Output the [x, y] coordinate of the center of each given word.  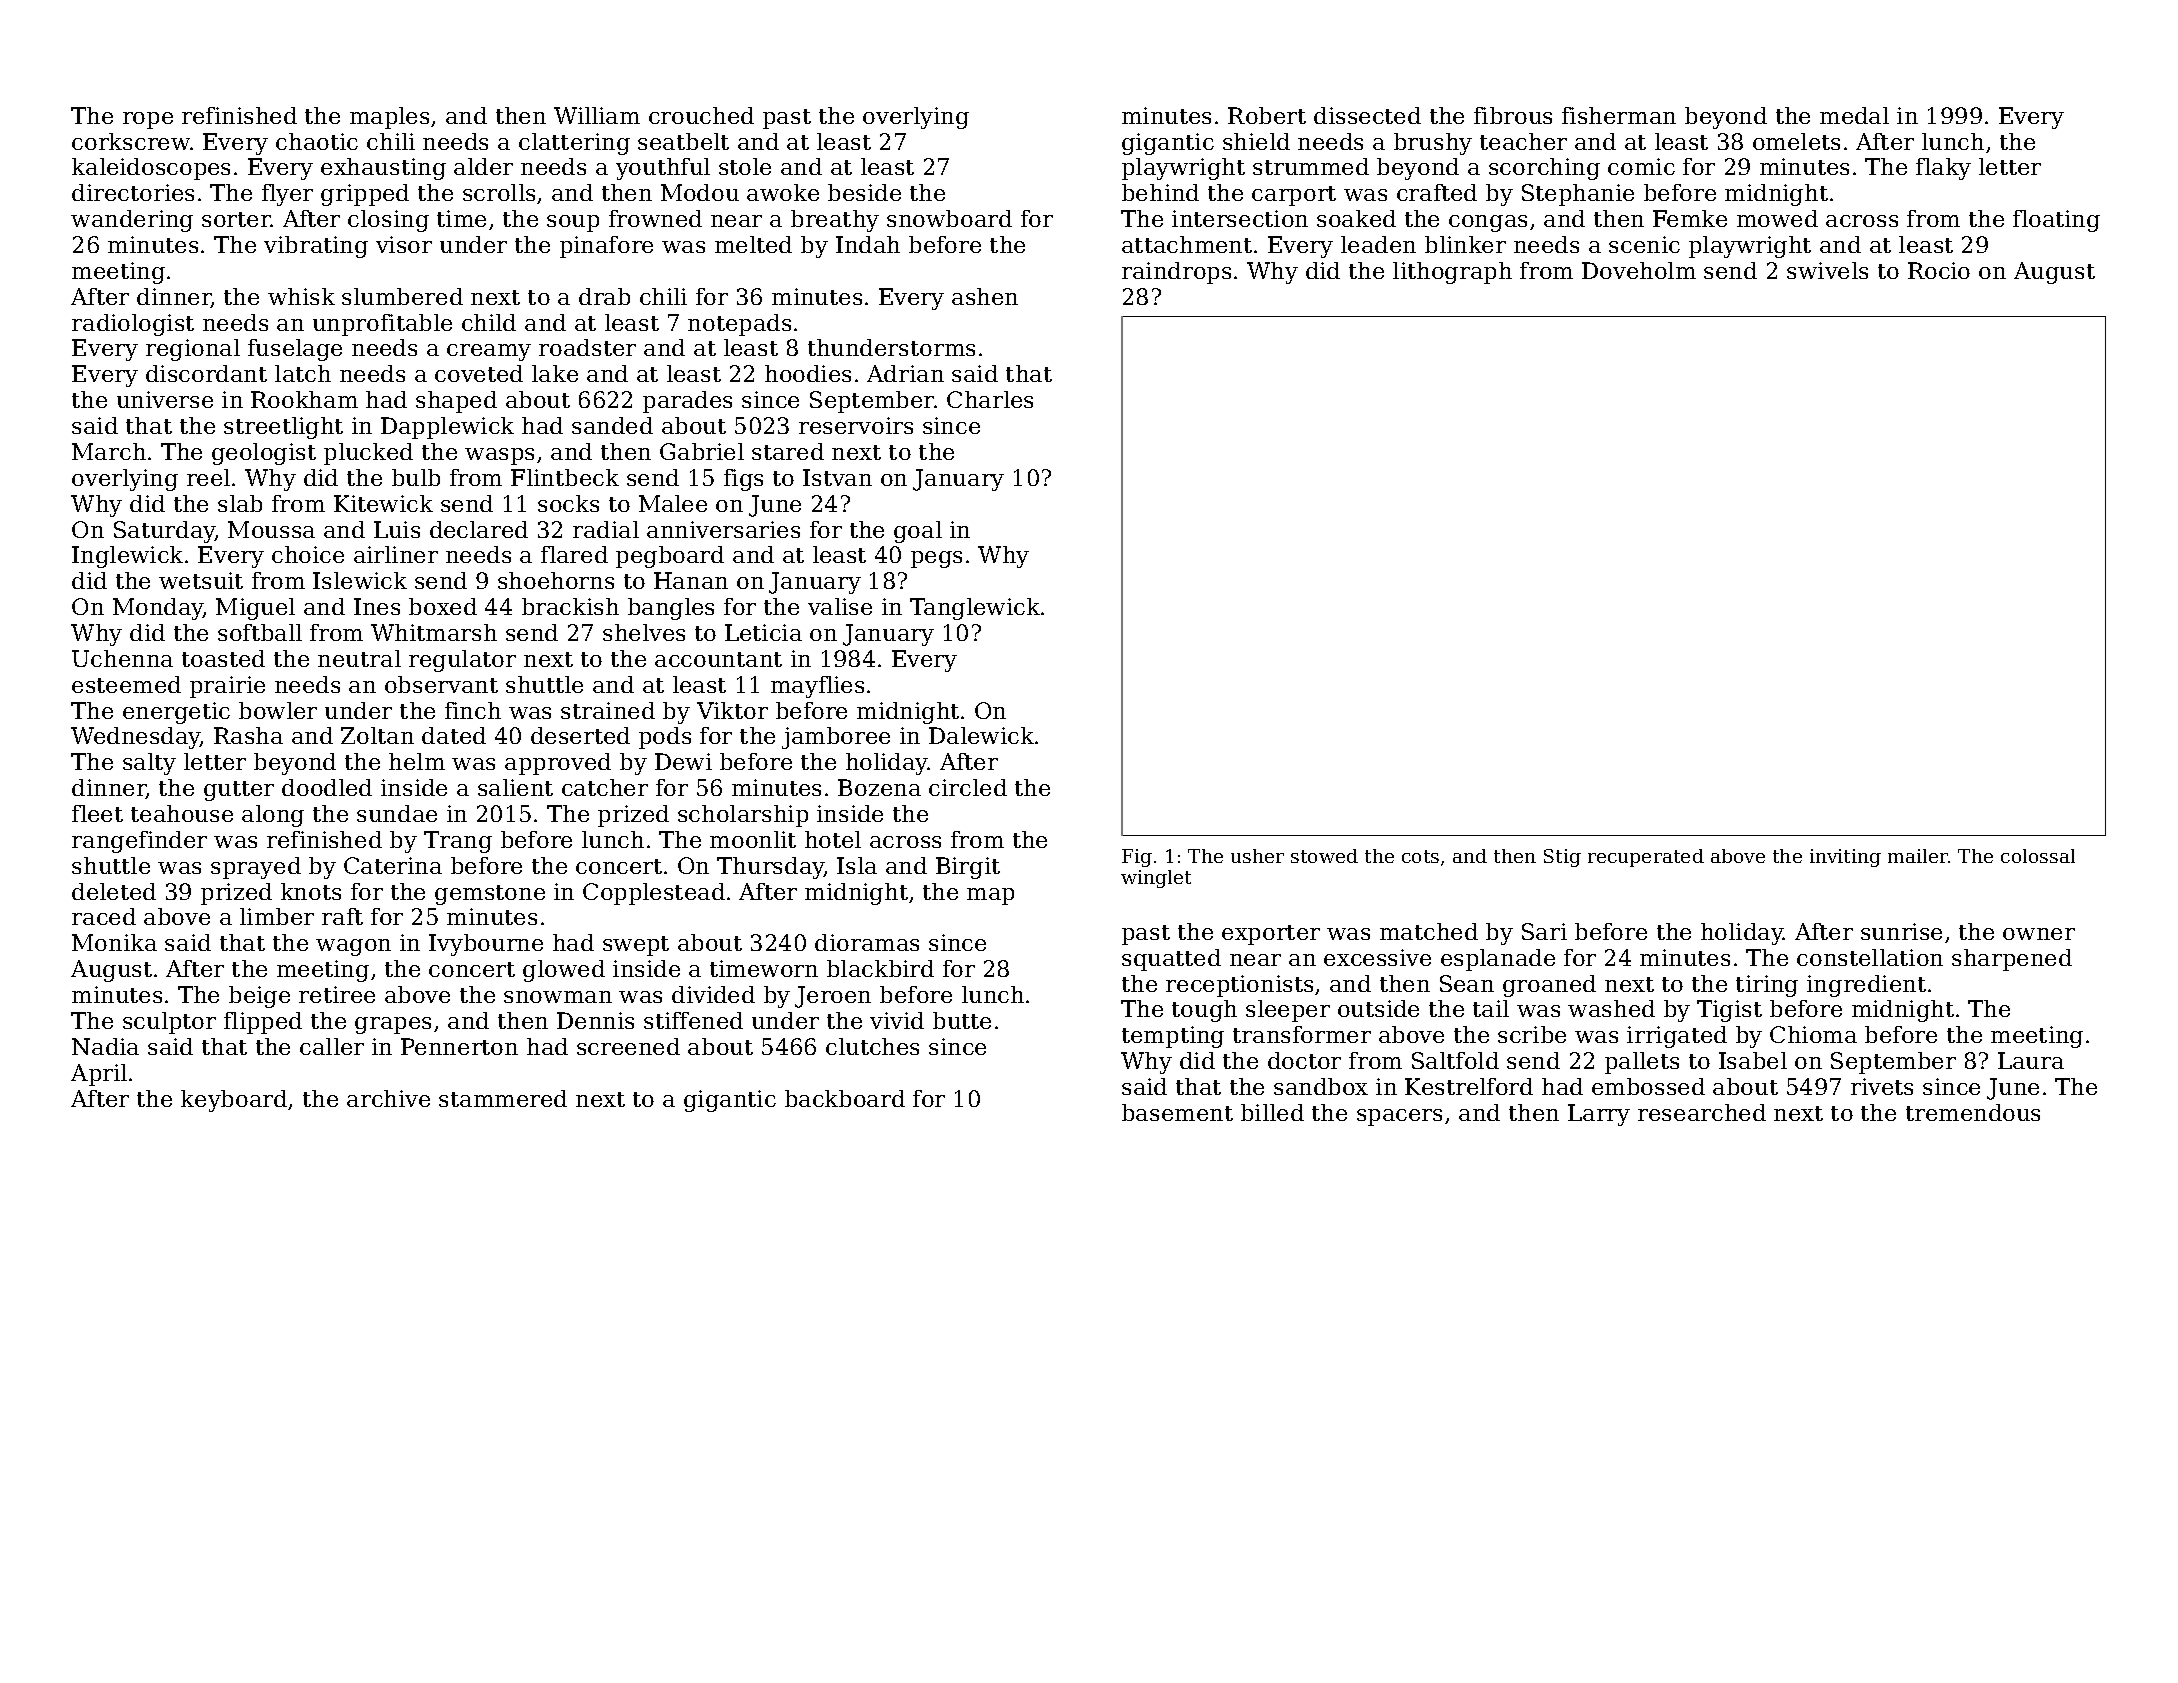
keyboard [234, 1101]
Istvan [837, 477]
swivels [1827, 270]
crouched [701, 115]
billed [1272, 1112]
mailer [1918, 856]
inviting [1845, 858]
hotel [833, 839]
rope [148, 120]
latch [303, 373]
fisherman [1619, 115]
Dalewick [981, 735]
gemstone [490, 895]
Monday [158, 609]
